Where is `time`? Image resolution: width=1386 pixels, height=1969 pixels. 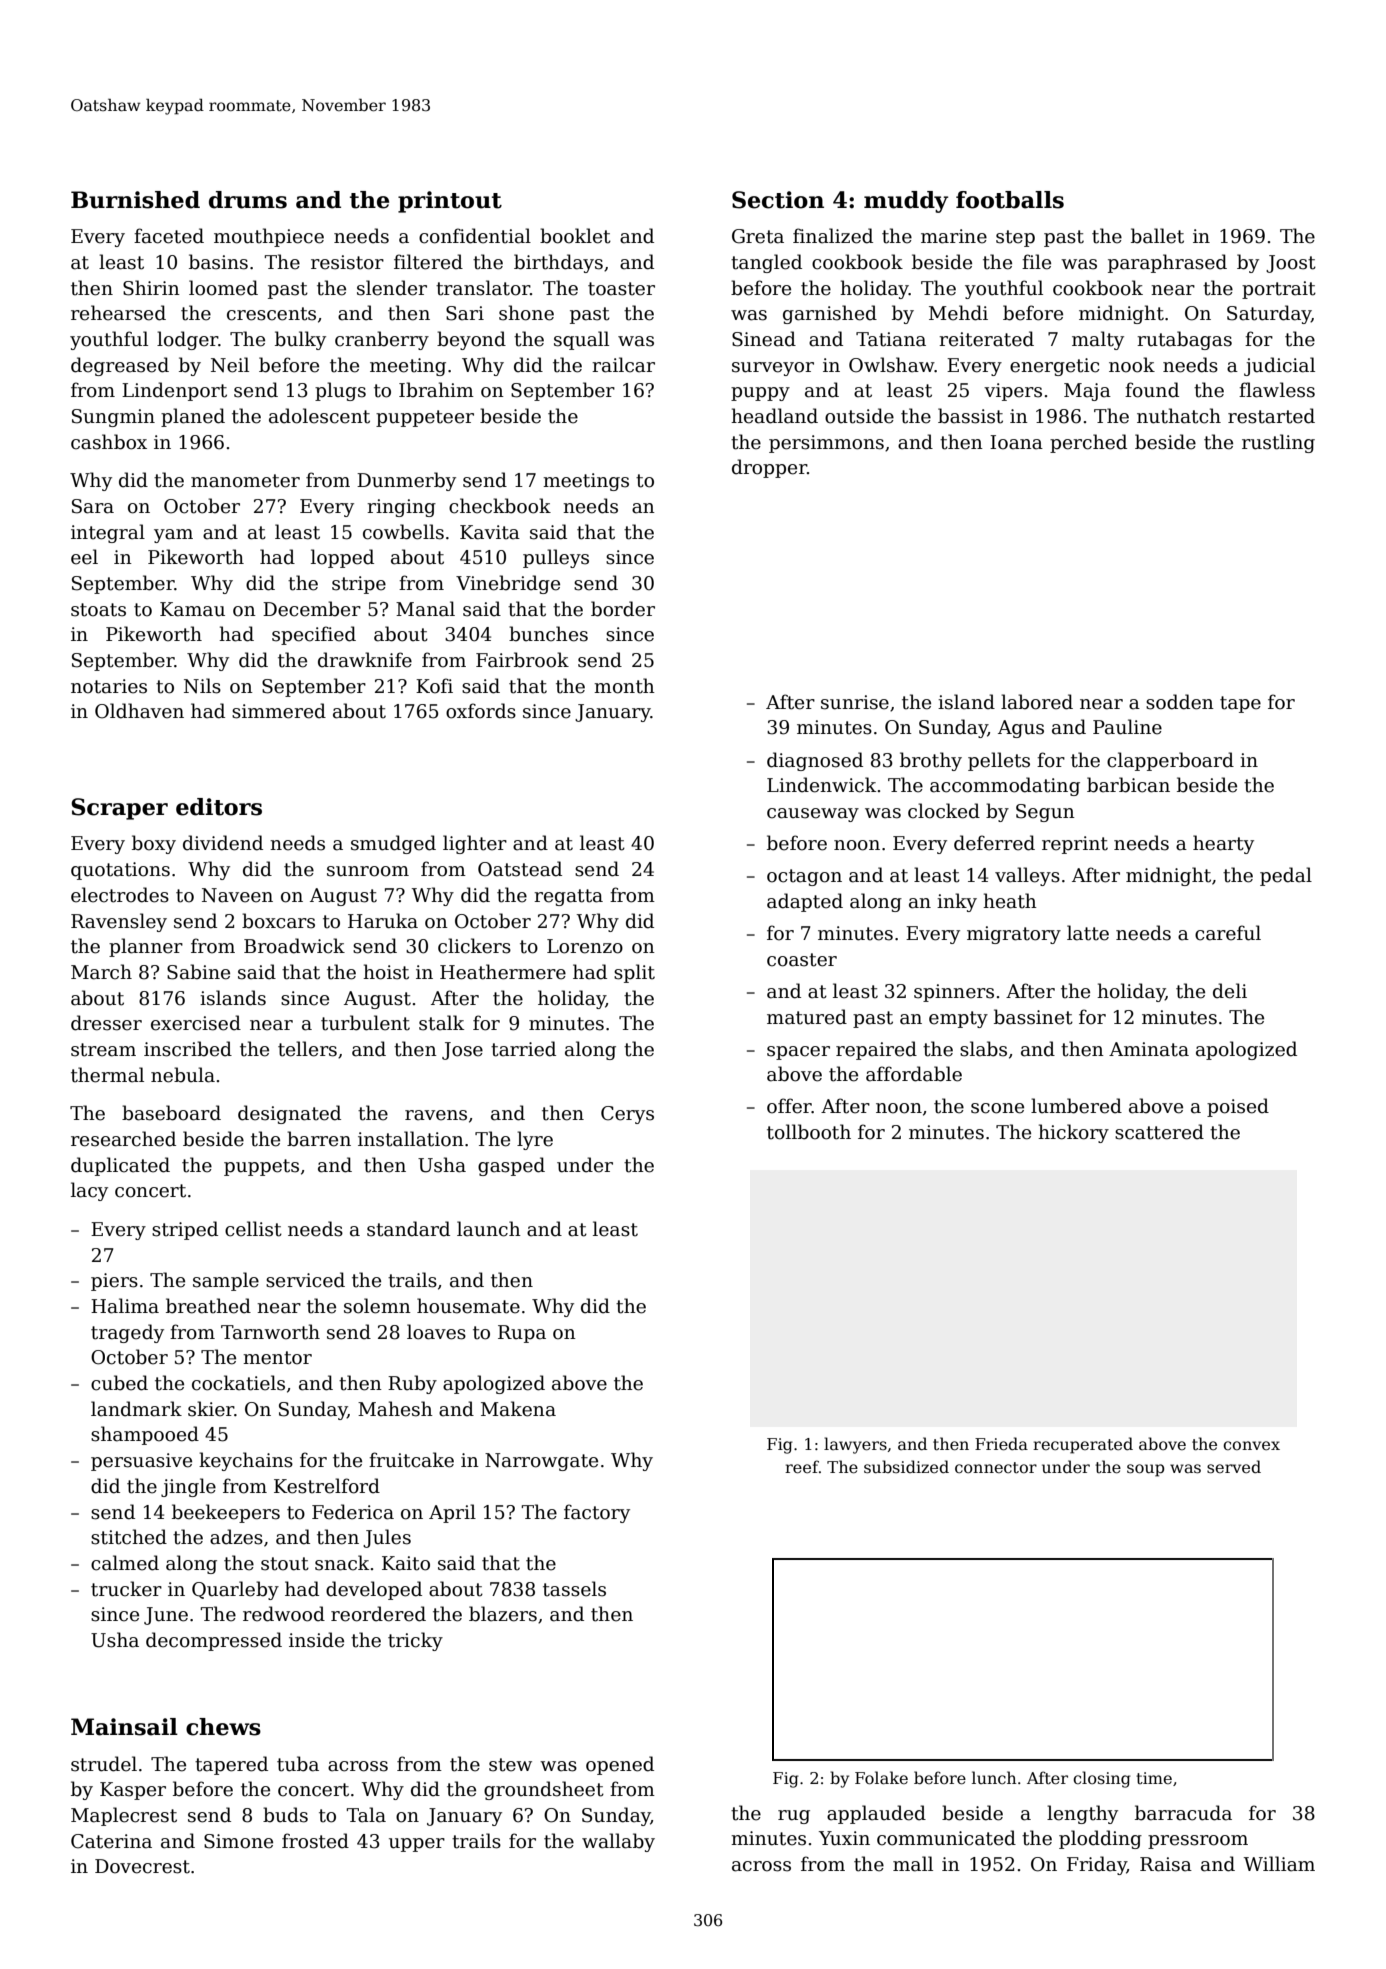 time is located at coordinates (1154, 1778).
